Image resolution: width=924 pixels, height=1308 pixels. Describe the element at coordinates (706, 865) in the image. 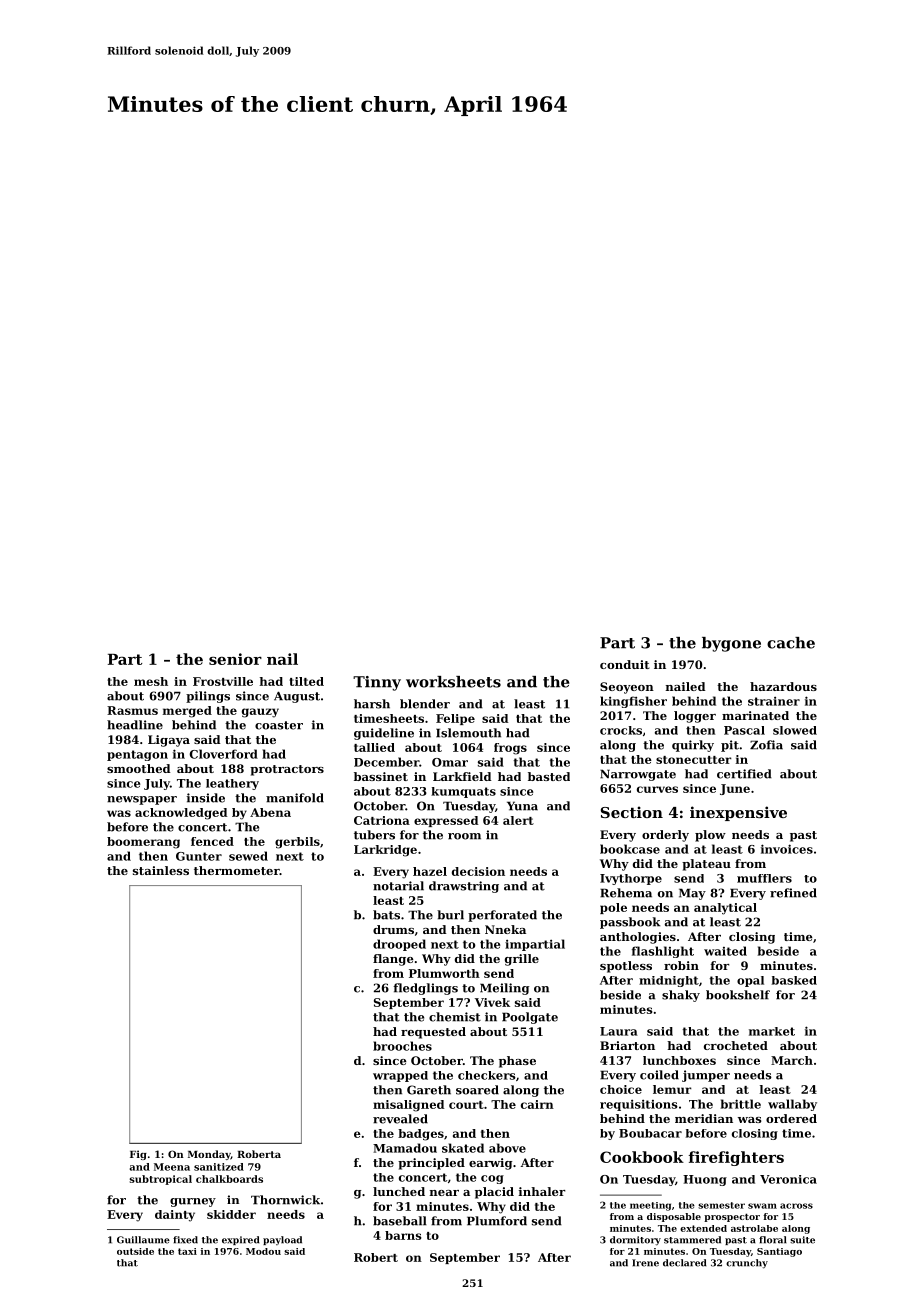

I see `plateau` at that location.
